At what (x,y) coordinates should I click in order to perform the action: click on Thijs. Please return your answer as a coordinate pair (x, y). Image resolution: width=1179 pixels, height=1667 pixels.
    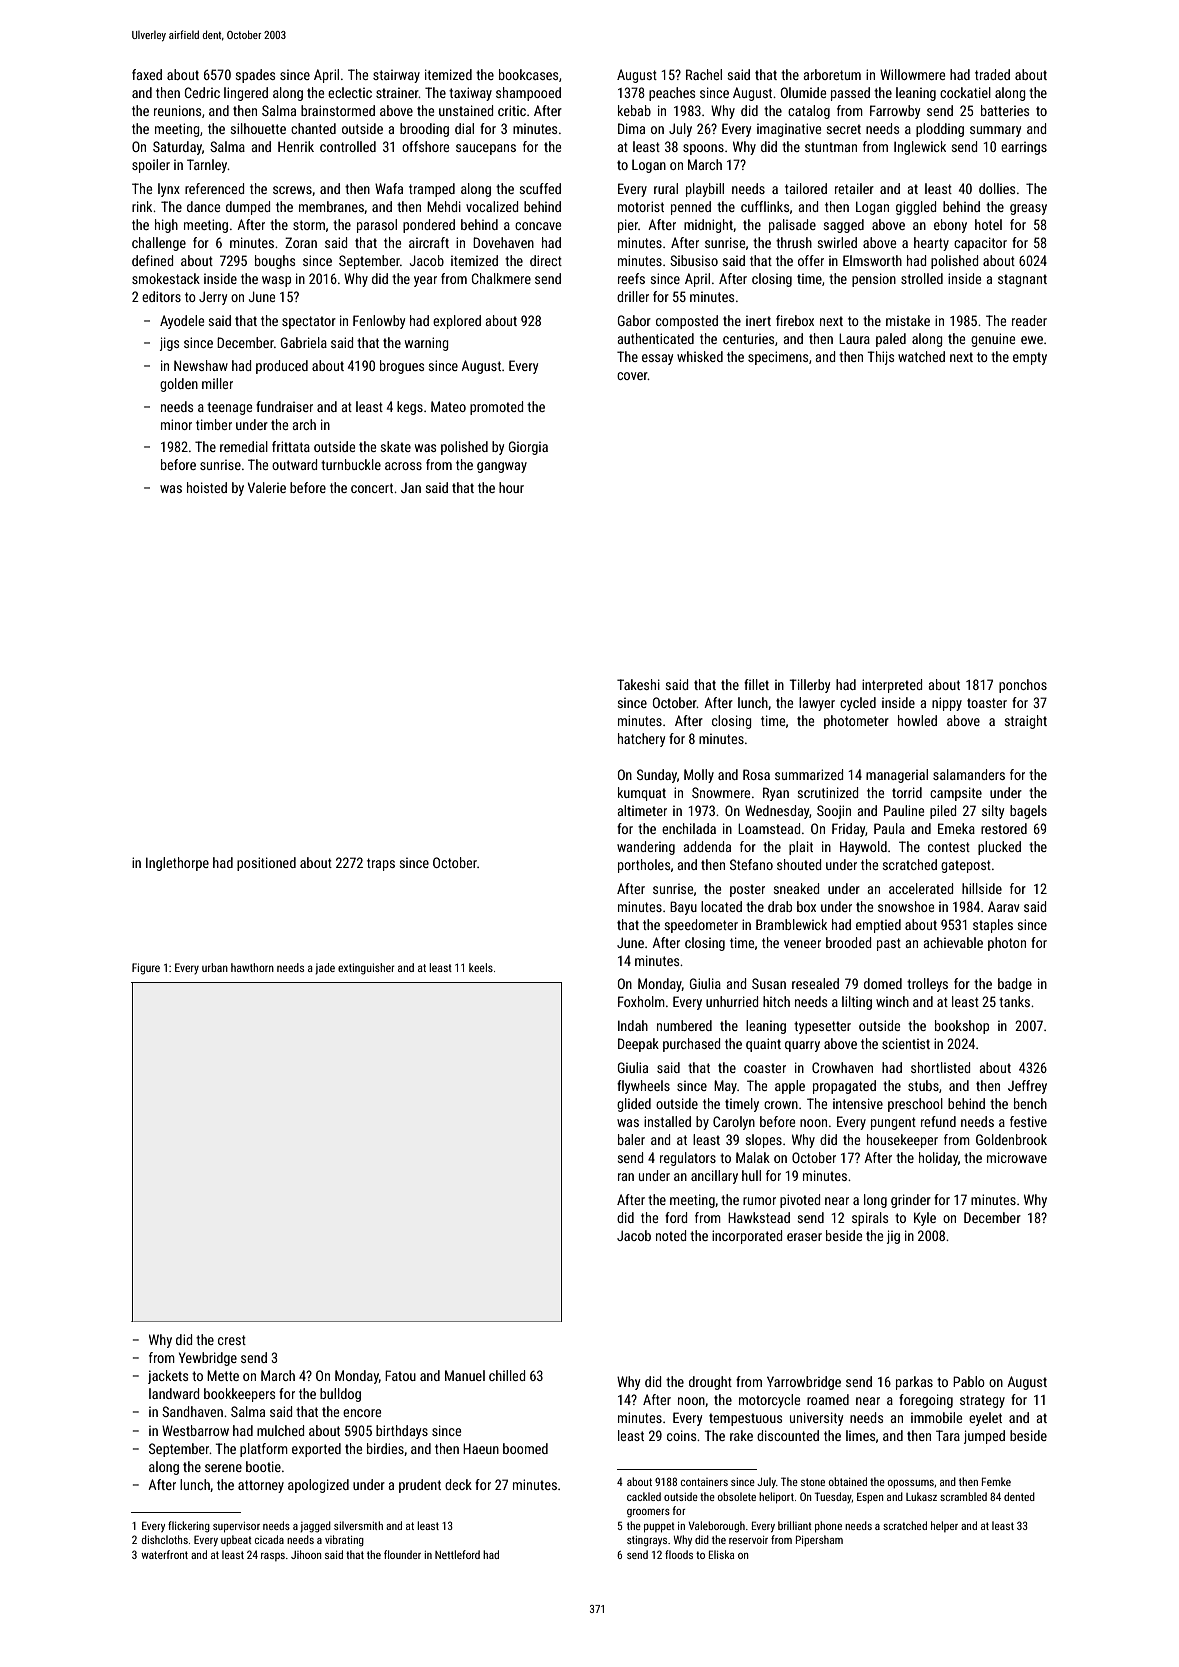
    Looking at the image, I should click on (880, 358).
